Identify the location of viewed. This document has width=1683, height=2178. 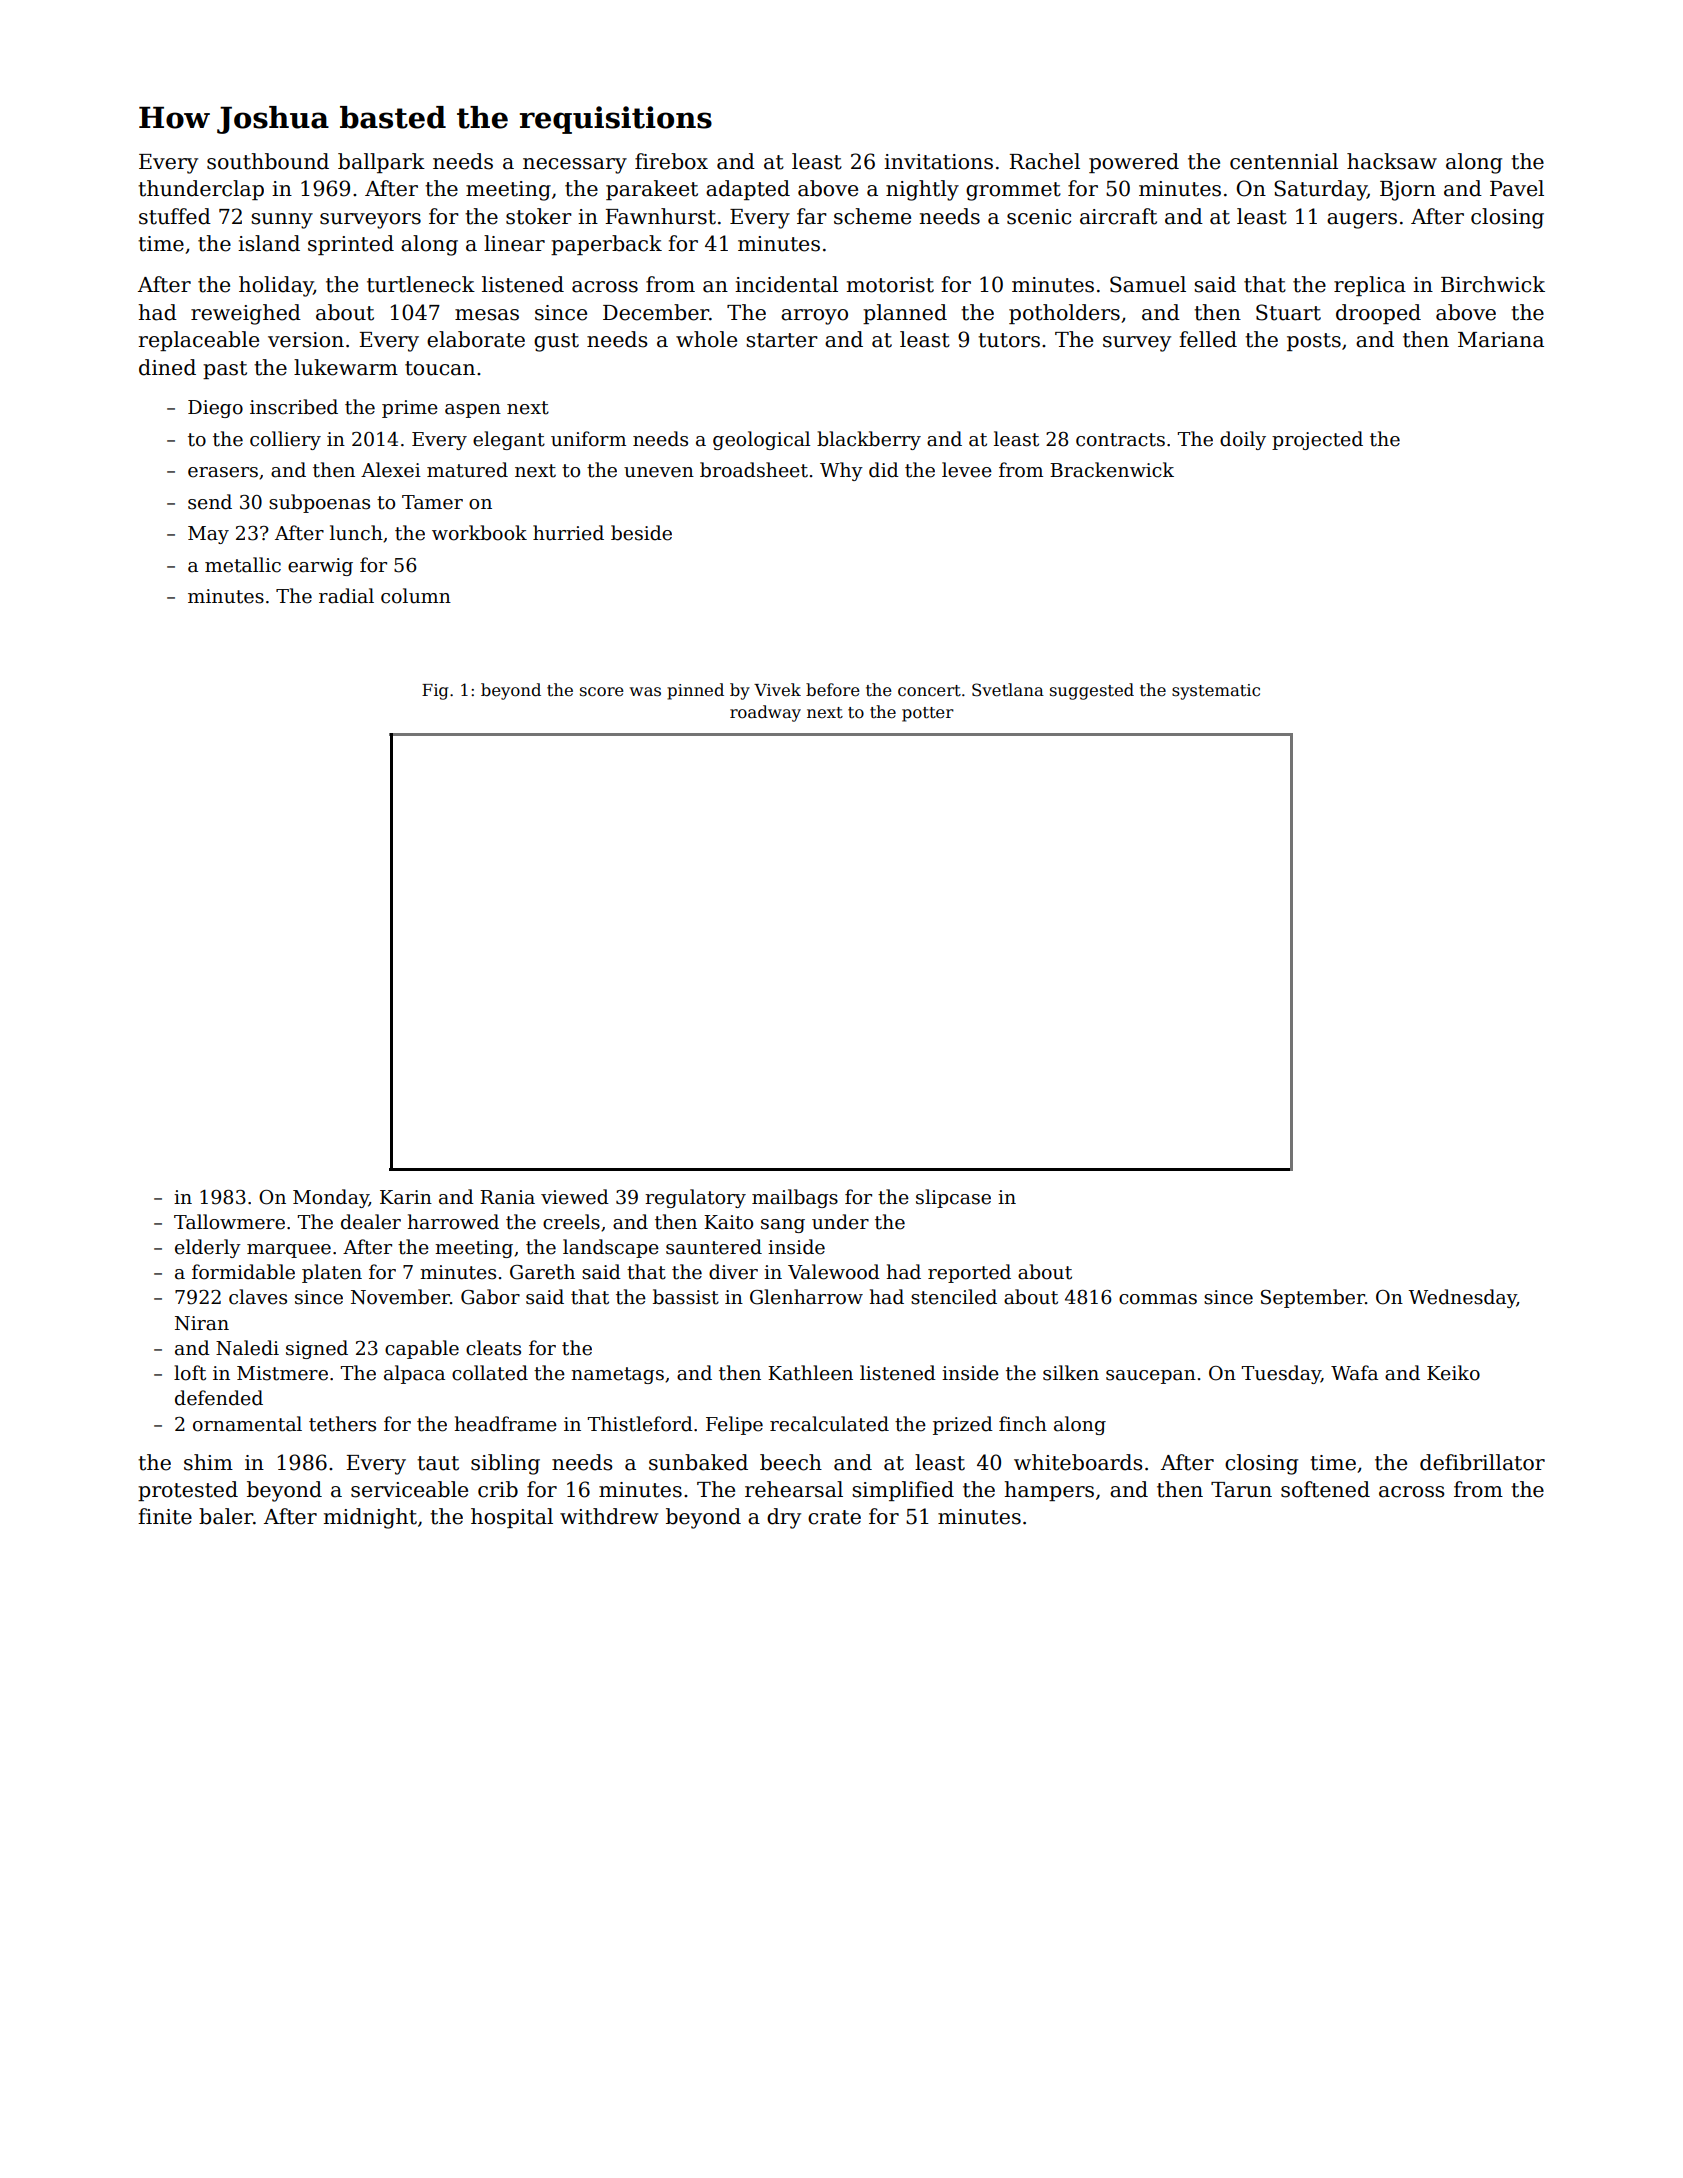
(575, 1197).
